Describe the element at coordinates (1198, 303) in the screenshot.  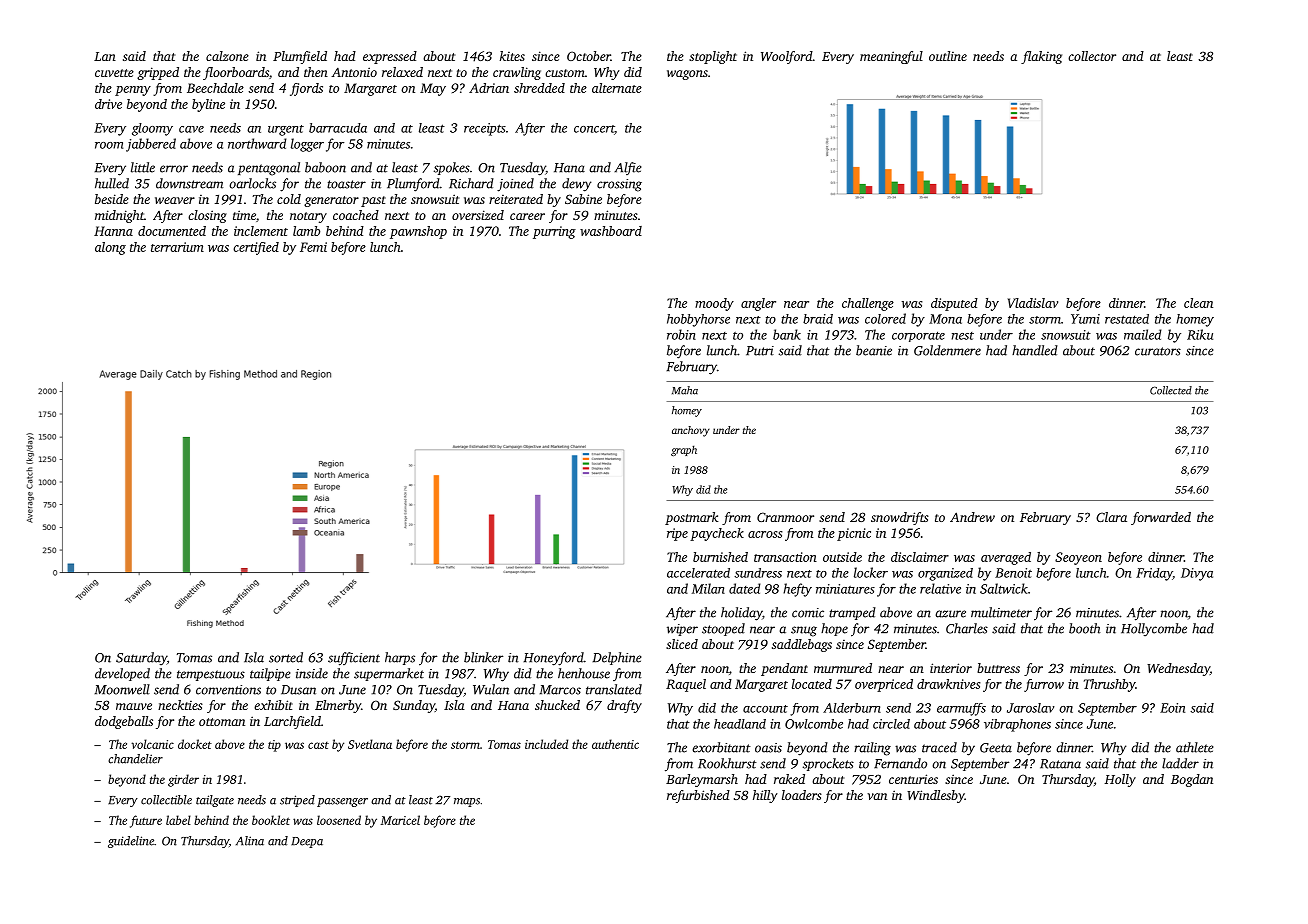
I see `clean` at that location.
